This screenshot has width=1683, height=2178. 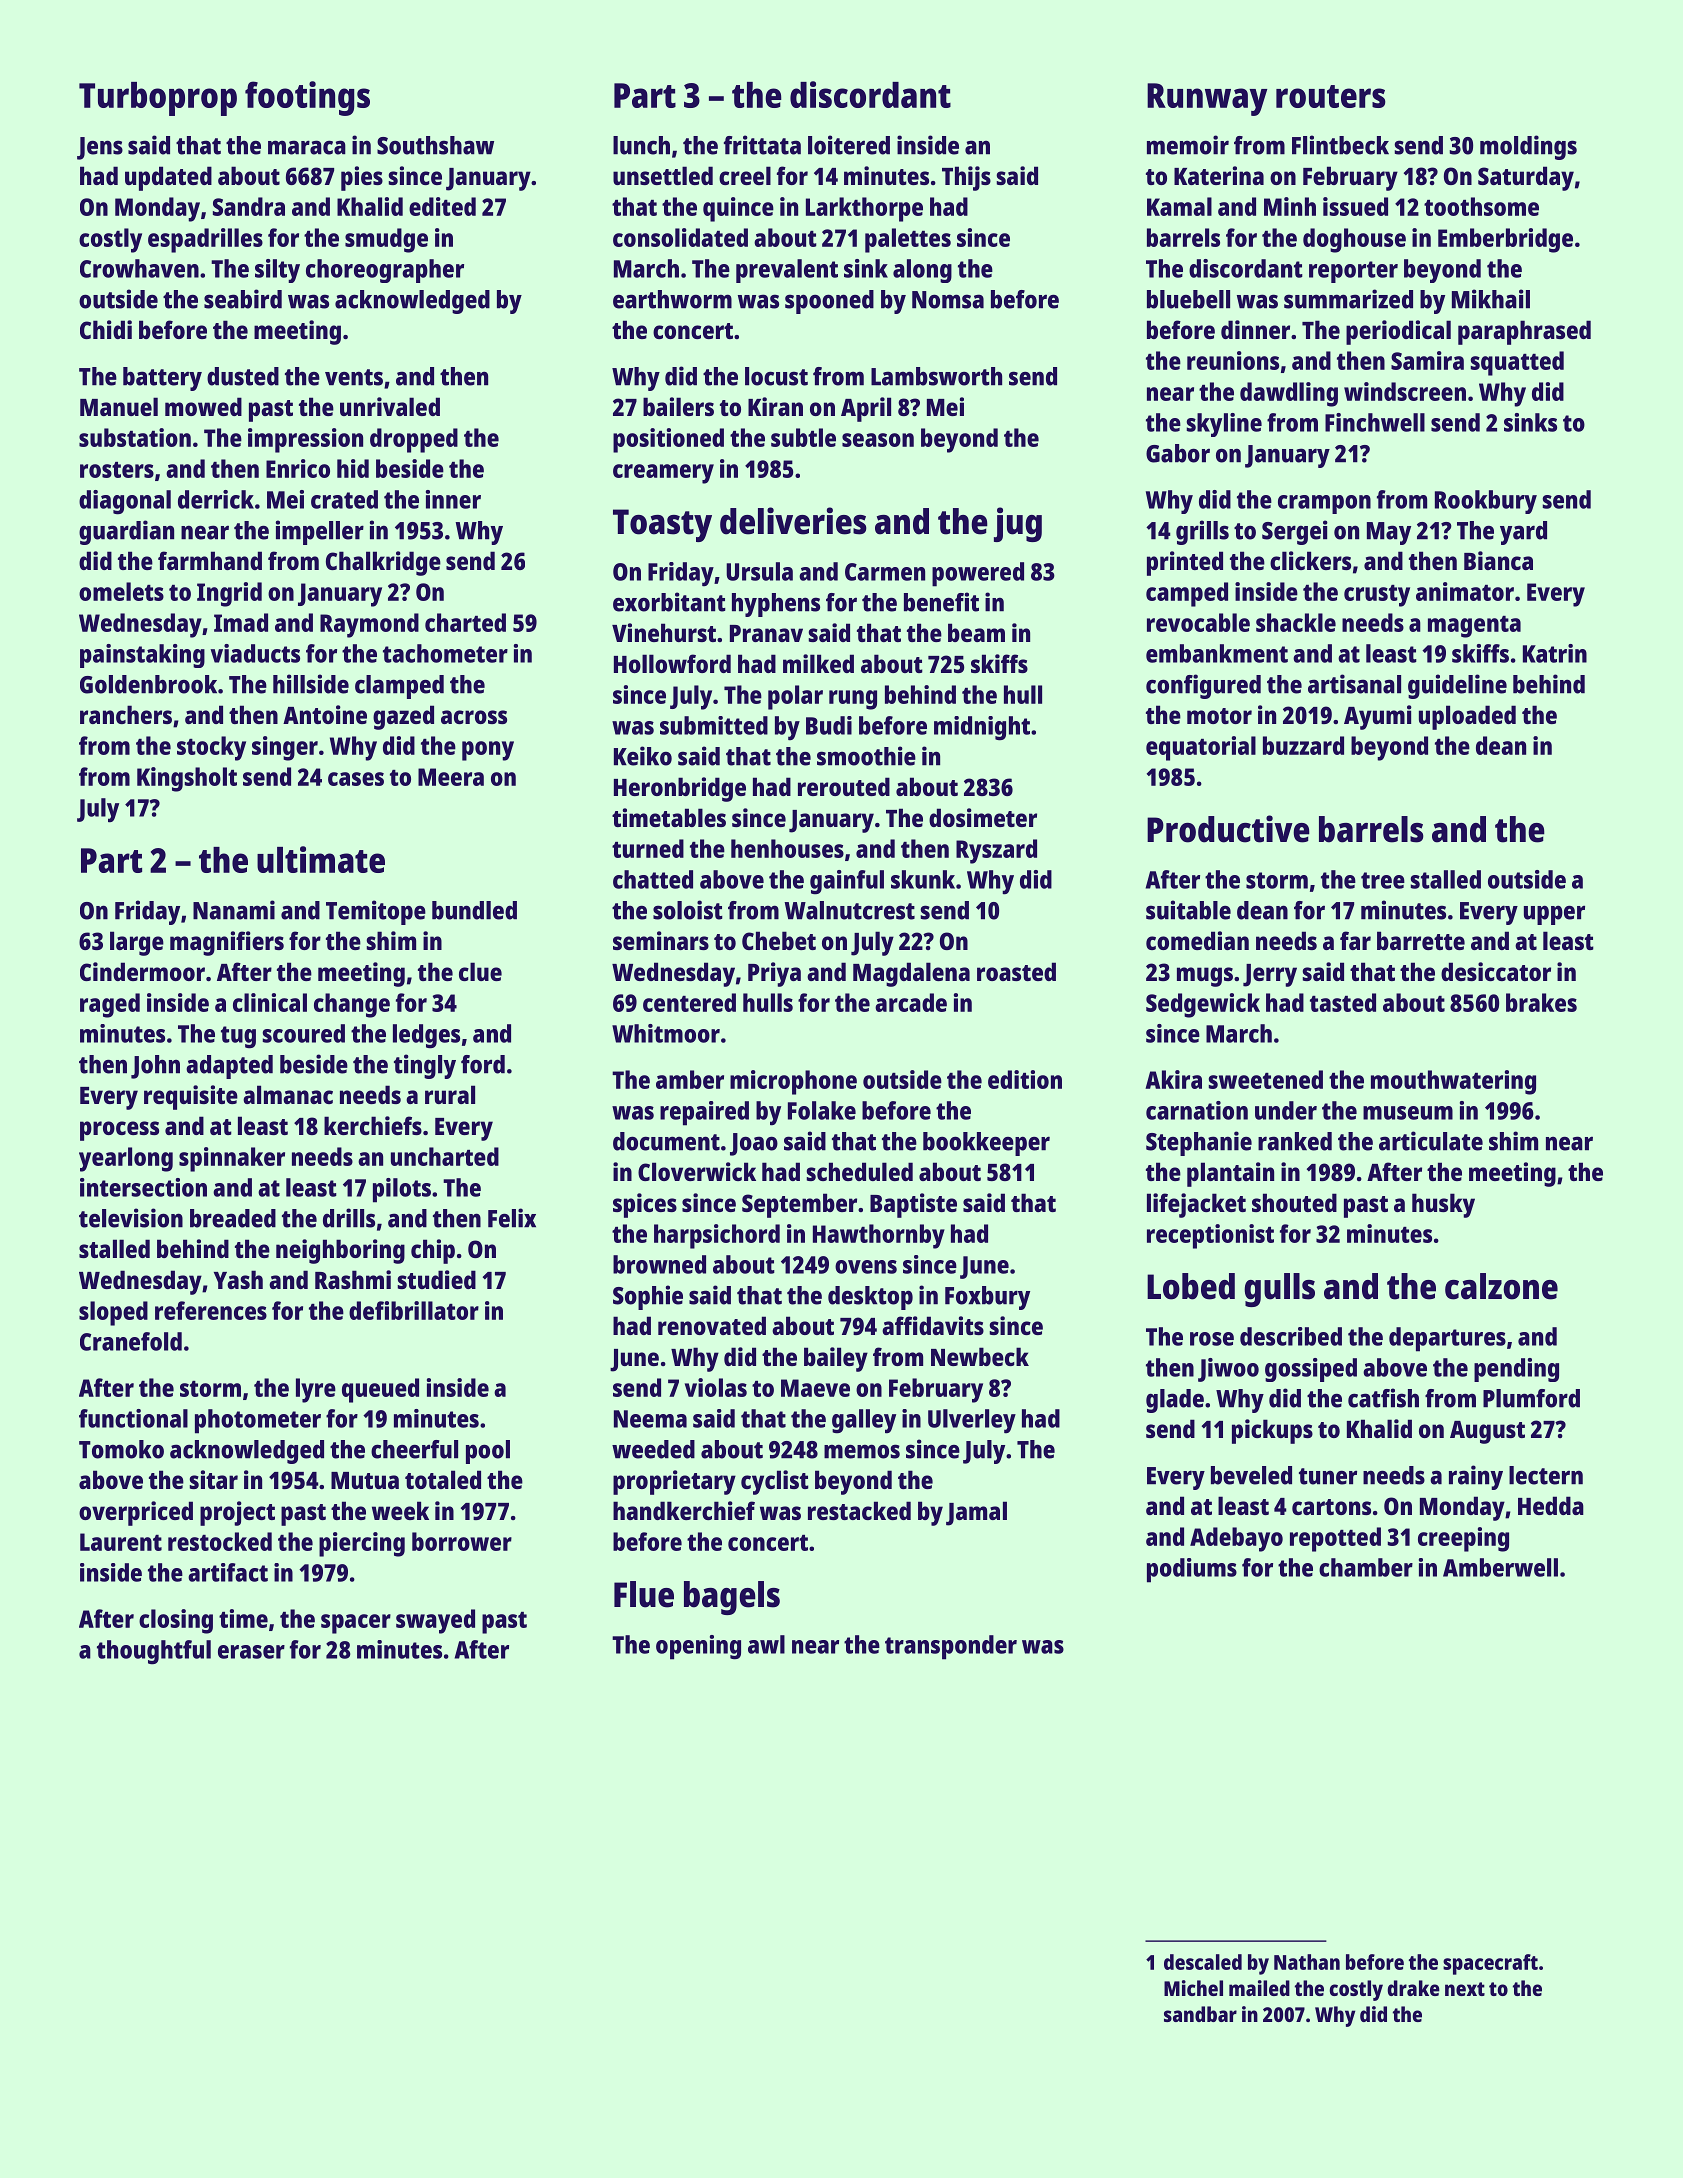 I want to click on Priya, so click(x=774, y=974).
